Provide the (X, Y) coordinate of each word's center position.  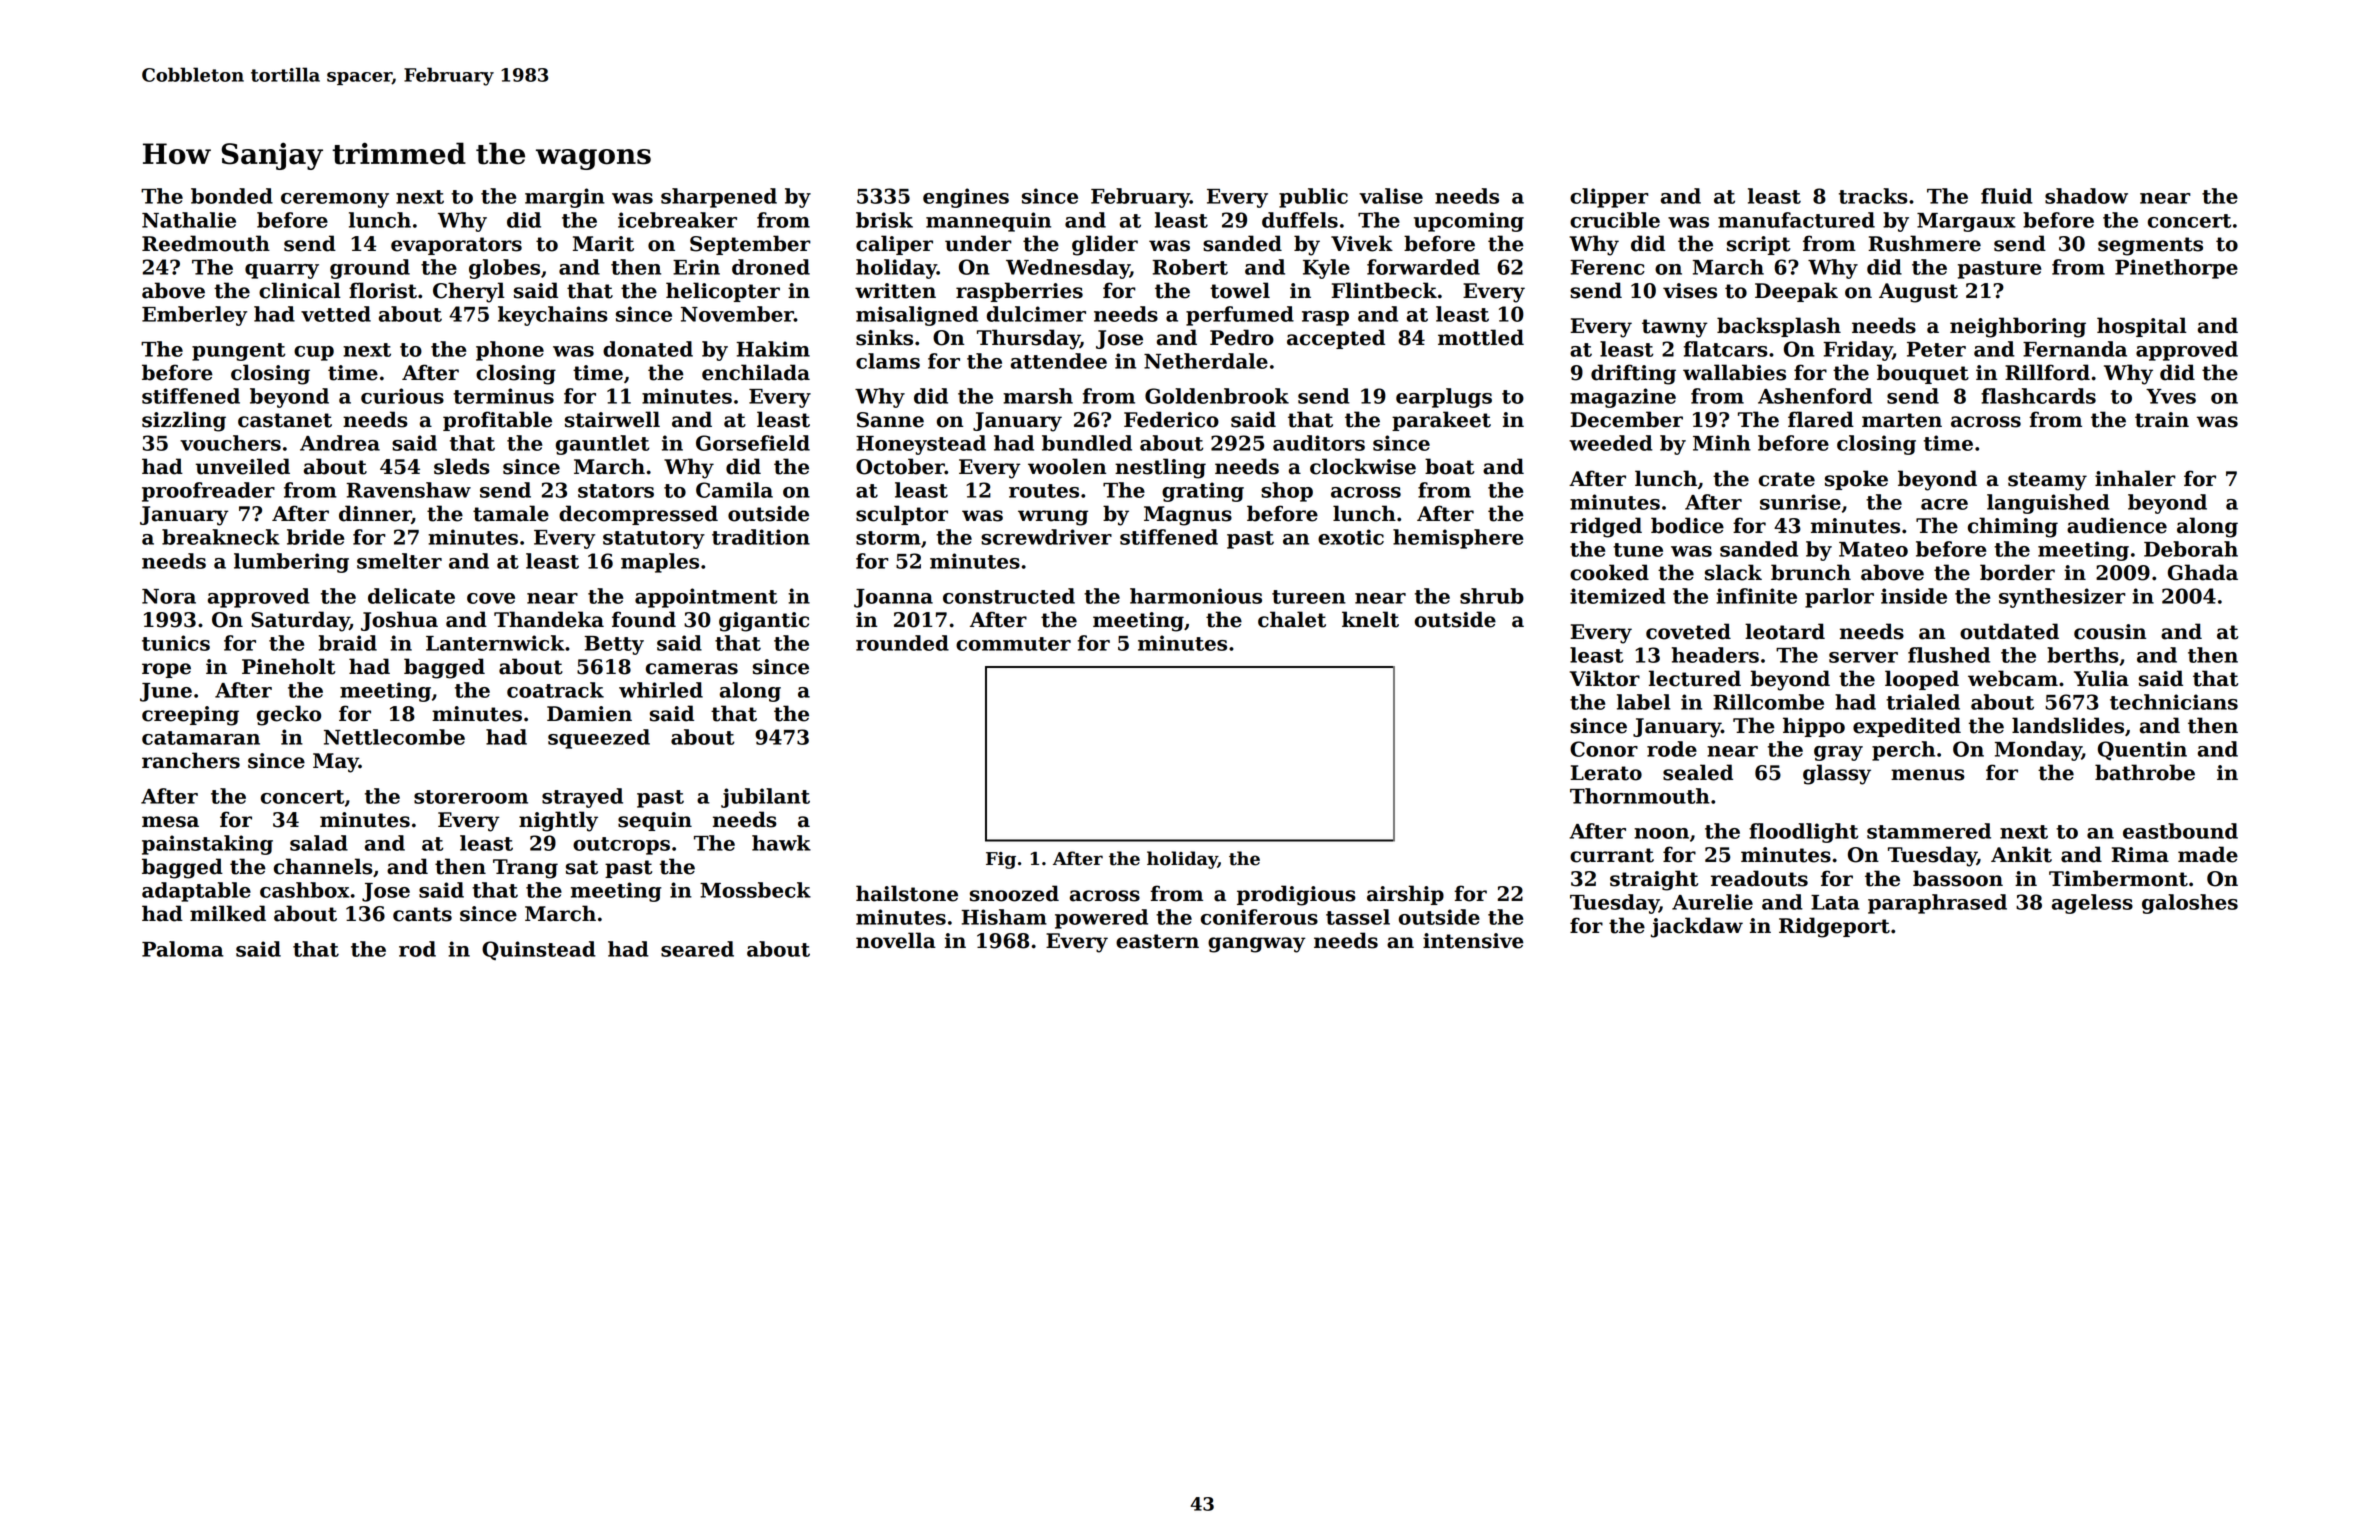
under (978, 243)
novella (896, 940)
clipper (1609, 198)
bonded (232, 196)
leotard (1785, 631)
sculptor (902, 515)
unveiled (243, 466)
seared (697, 949)
